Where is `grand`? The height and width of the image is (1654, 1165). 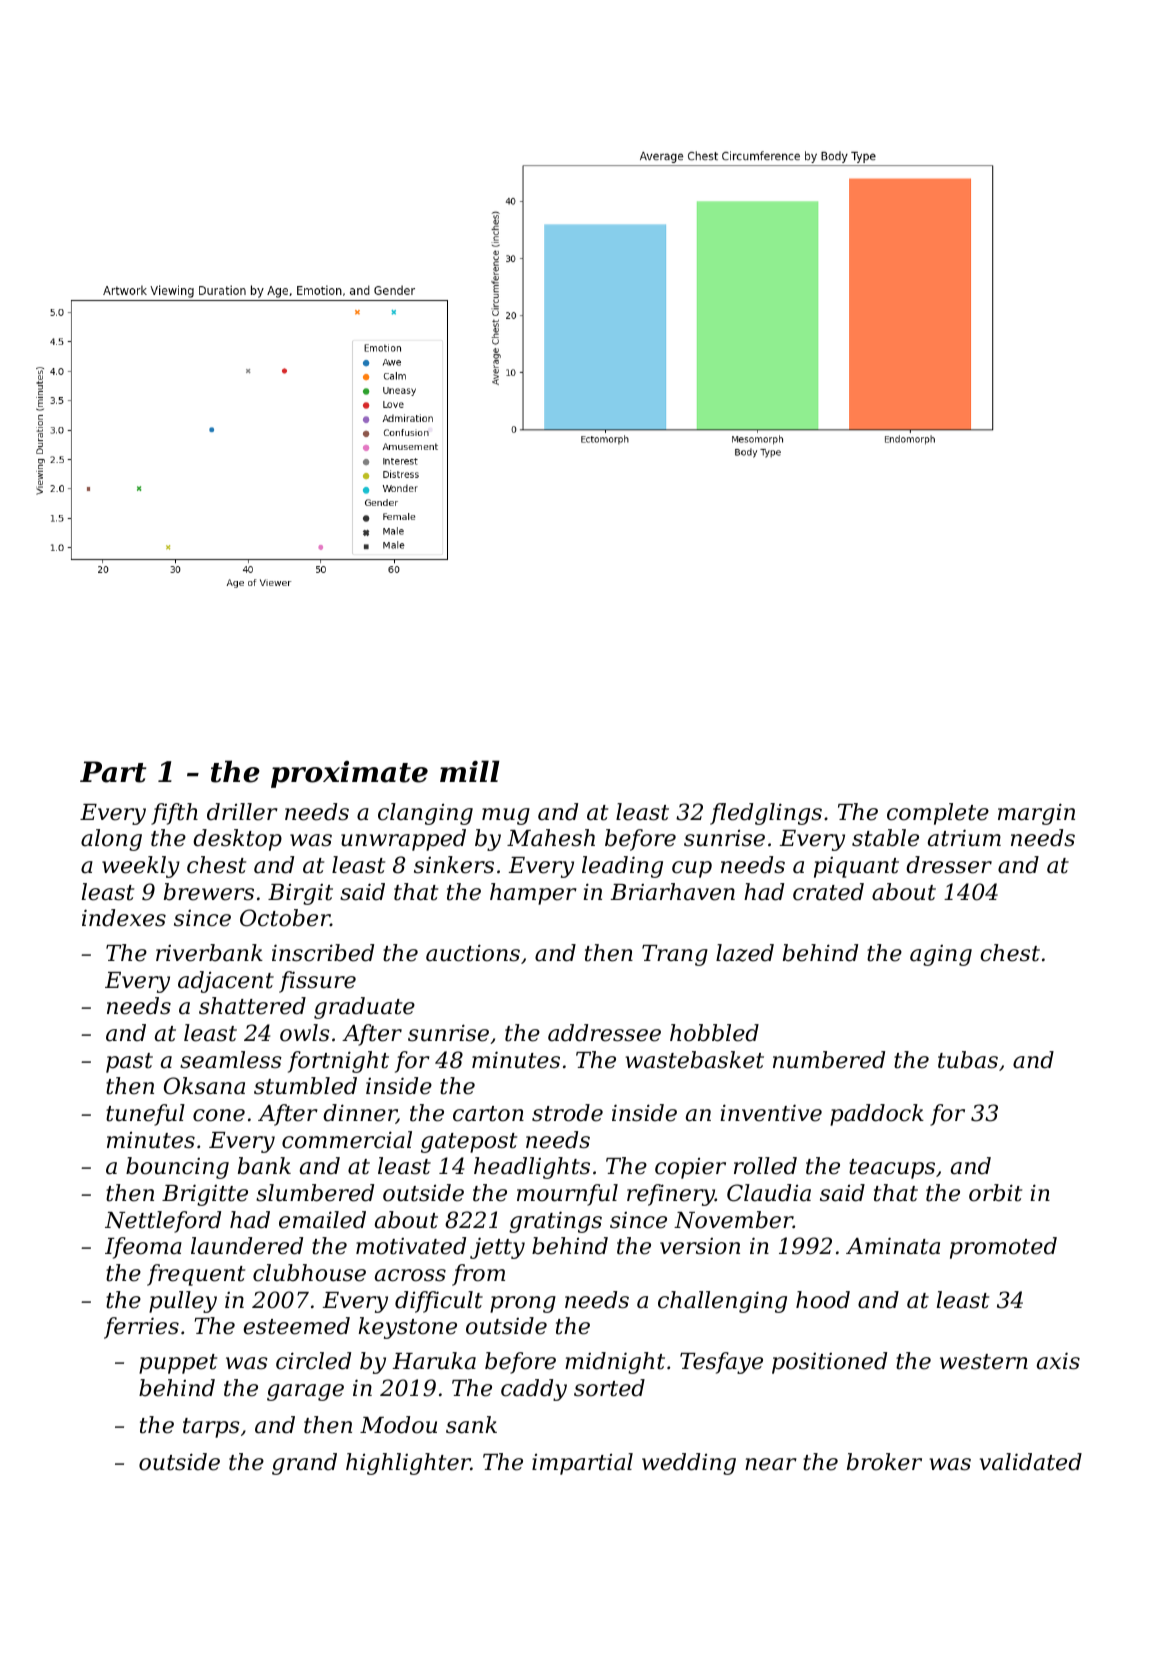 grand is located at coordinates (304, 1464).
